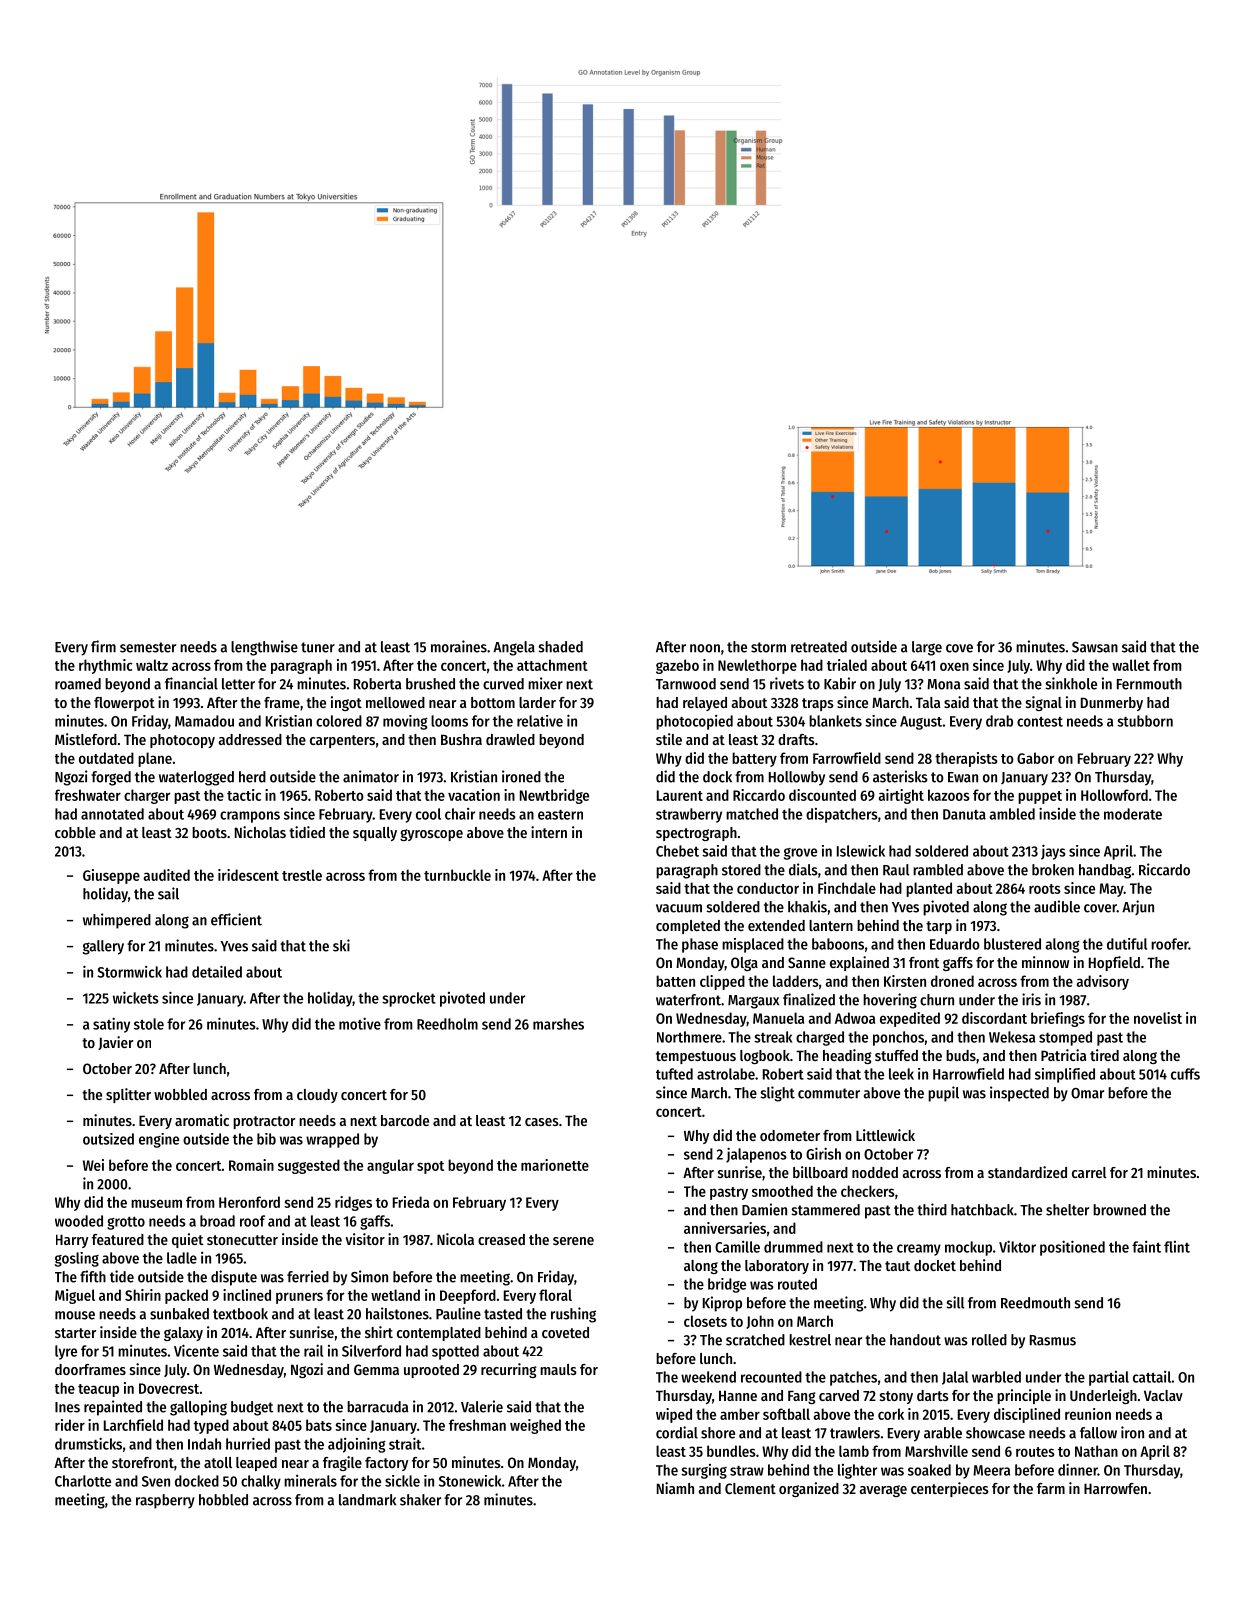  What do you see at coordinates (989, 1340) in the screenshot?
I see `rolled` at bounding box center [989, 1340].
